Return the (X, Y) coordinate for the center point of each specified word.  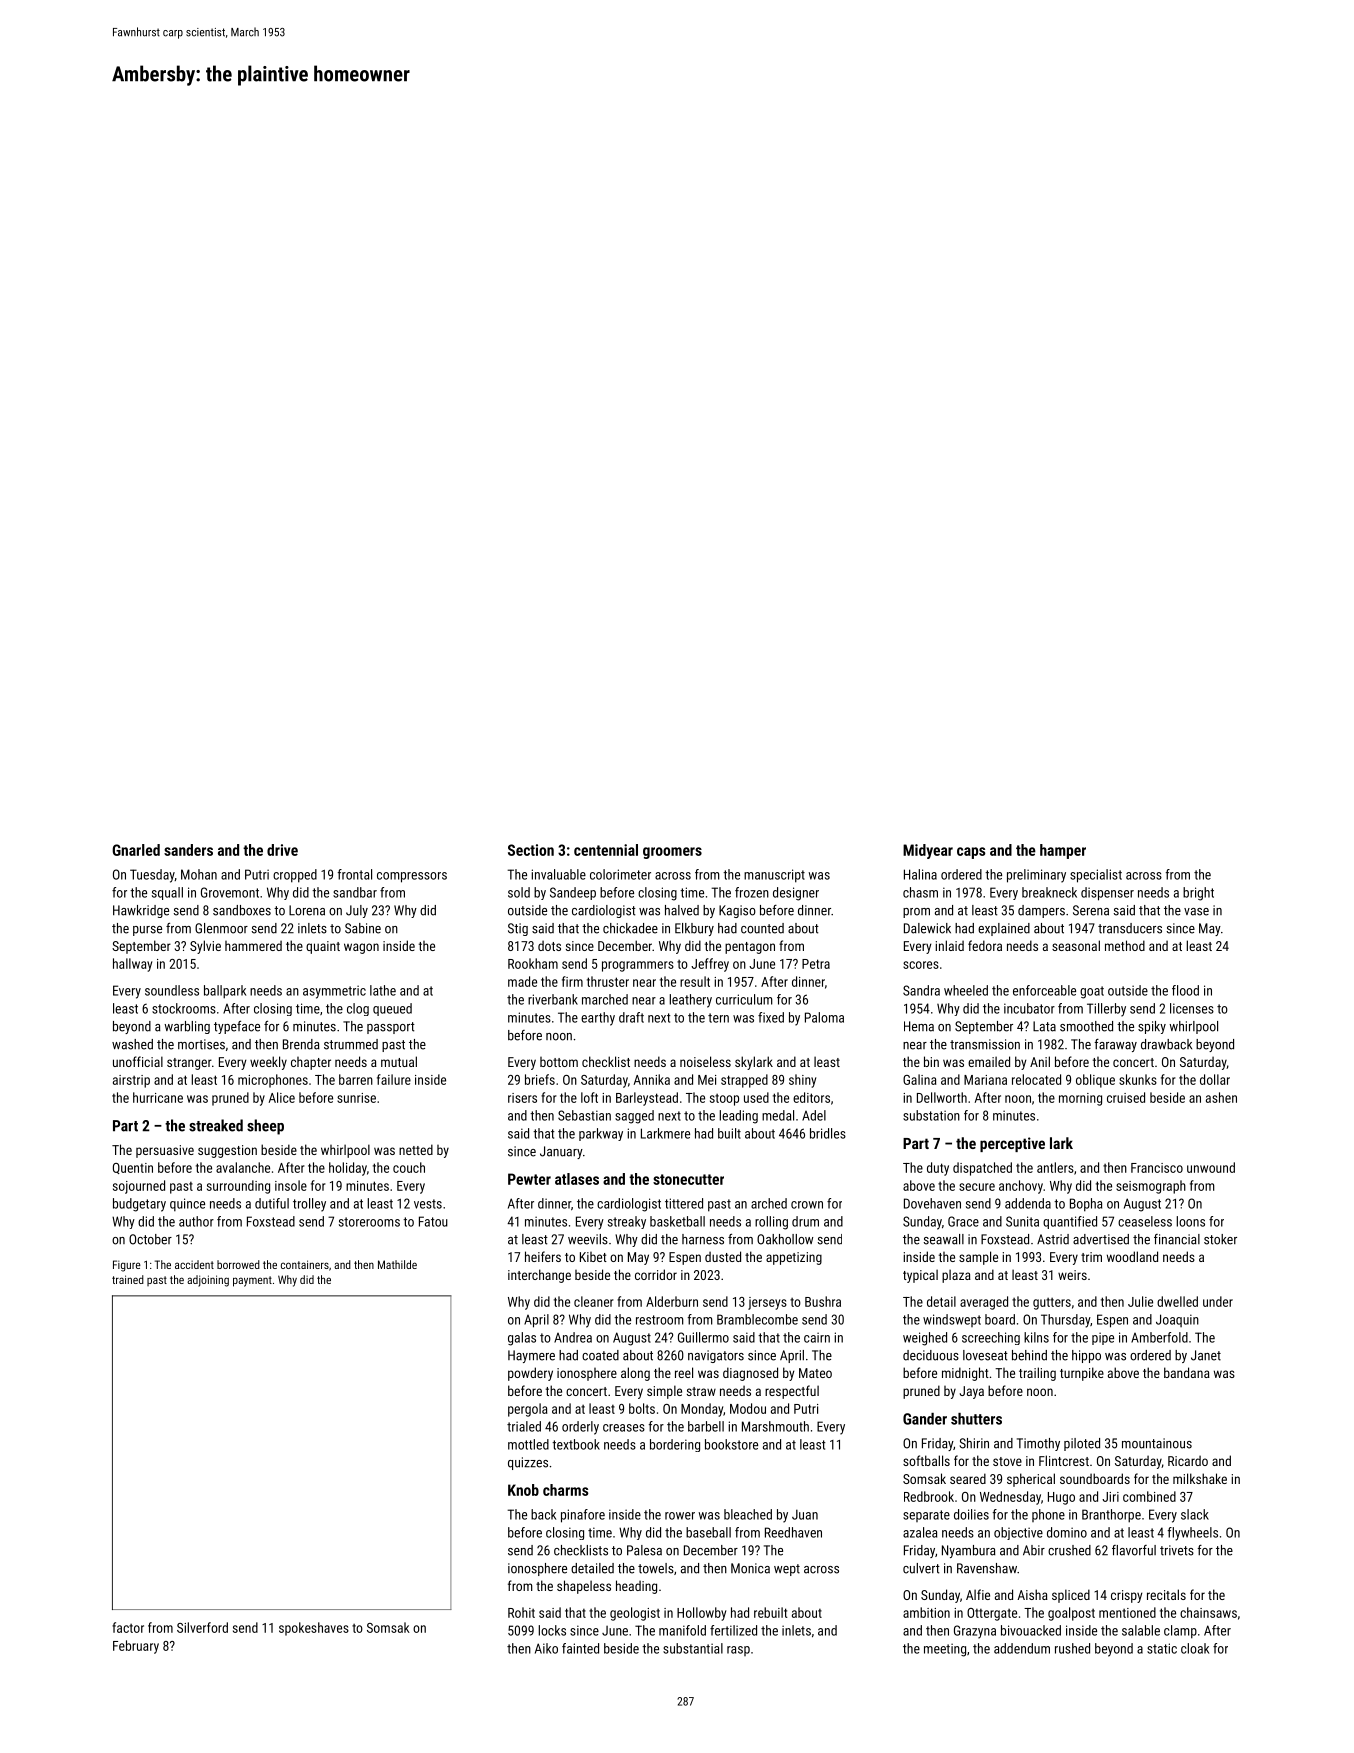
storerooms (369, 1222)
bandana (1187, 1372)
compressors (412, 877)
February (136, 1647)
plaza (956, 1276)
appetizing (794, 1258)
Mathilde (397, 1264)
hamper (1063, 851)
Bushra (823, 1301)
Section (531, 850)
